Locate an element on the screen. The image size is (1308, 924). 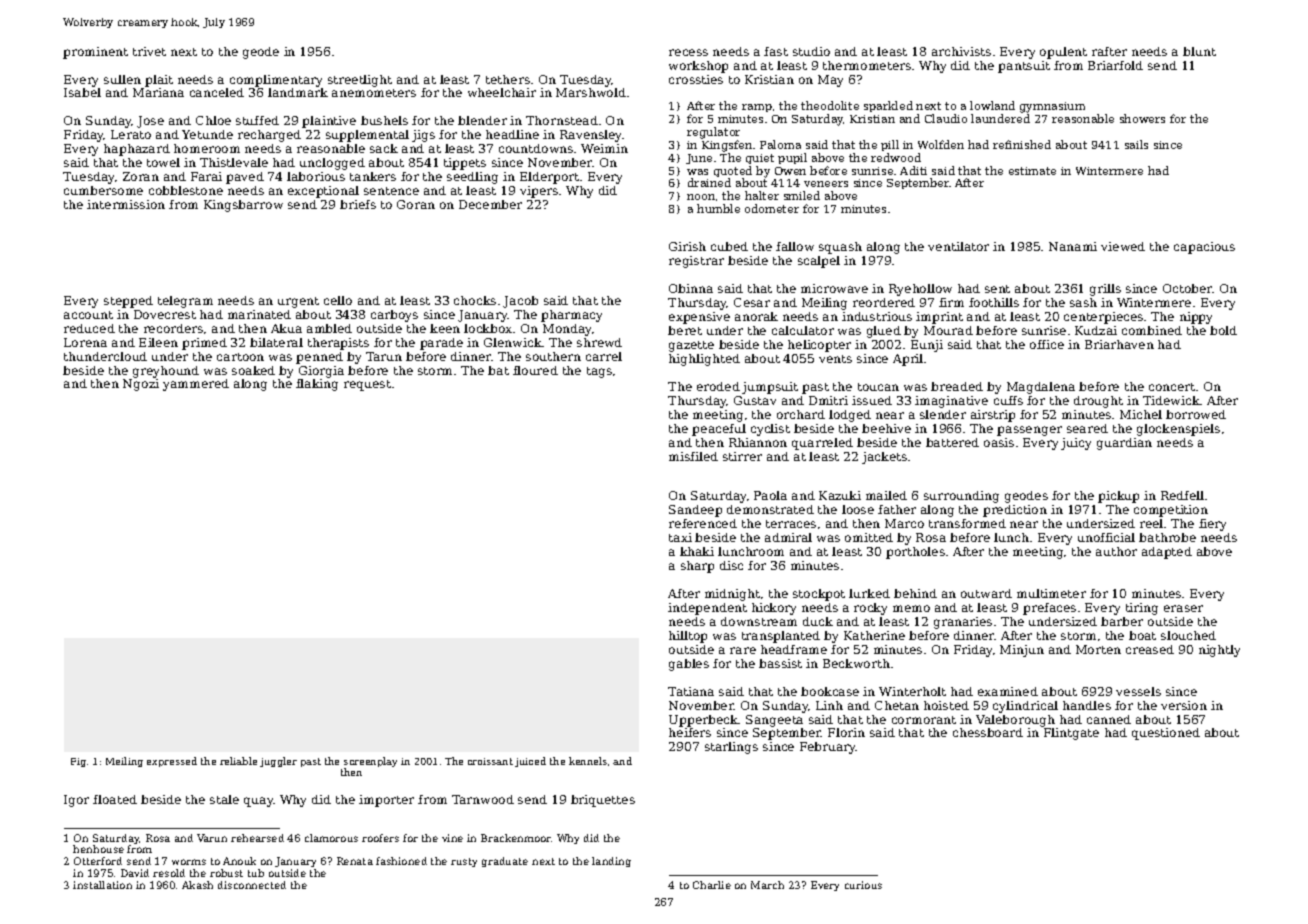
Mourad is located at coordinates (948, 330).
